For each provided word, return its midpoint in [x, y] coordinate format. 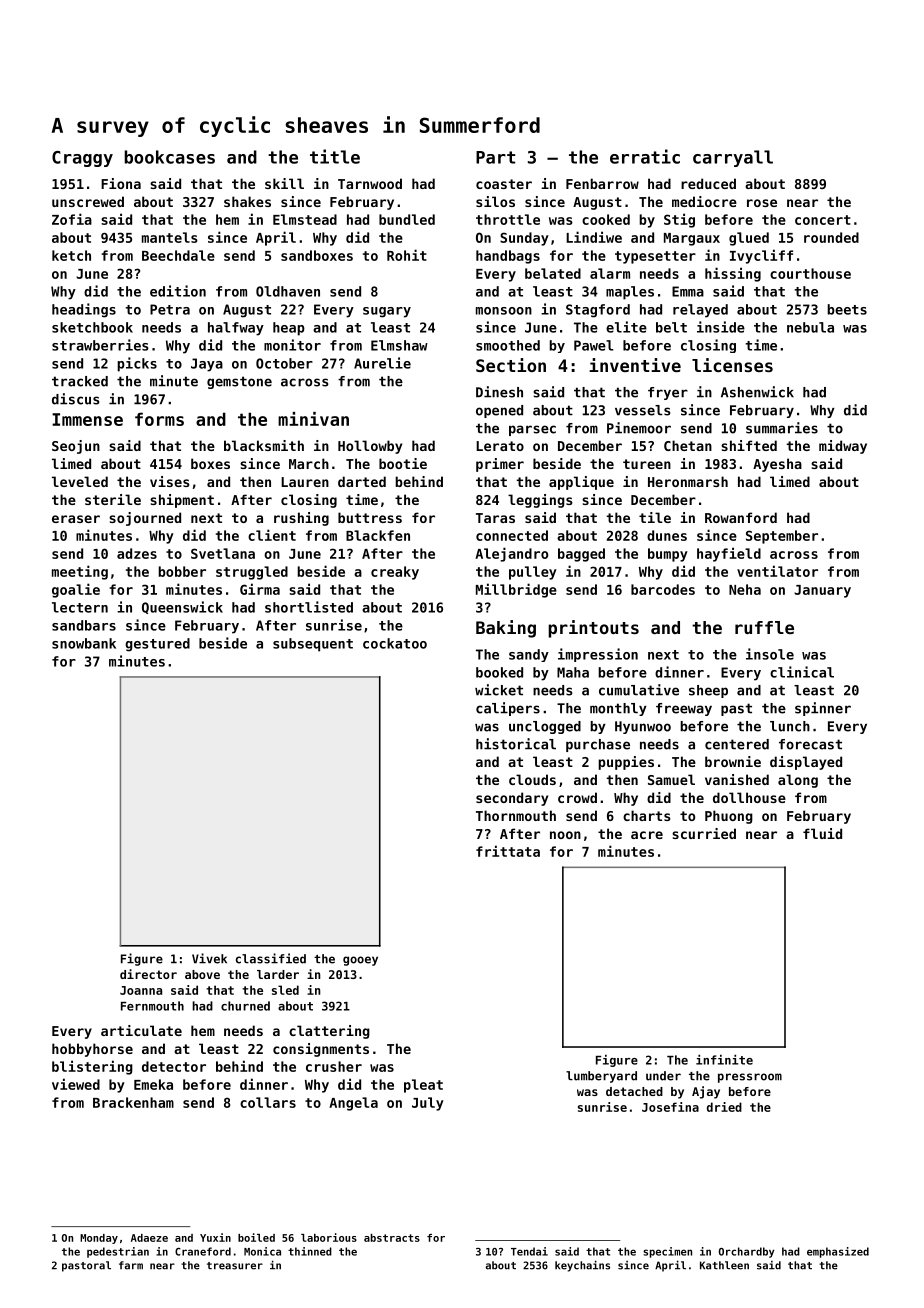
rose [762, 203]
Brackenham [133, 1102]
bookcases [169, 157]
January [822, 591]
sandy [529, 655]
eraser [76, 519]
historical [516, 744]
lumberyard [601, 1077]
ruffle [764, 627]
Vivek [209, 958]
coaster [504, 184]
